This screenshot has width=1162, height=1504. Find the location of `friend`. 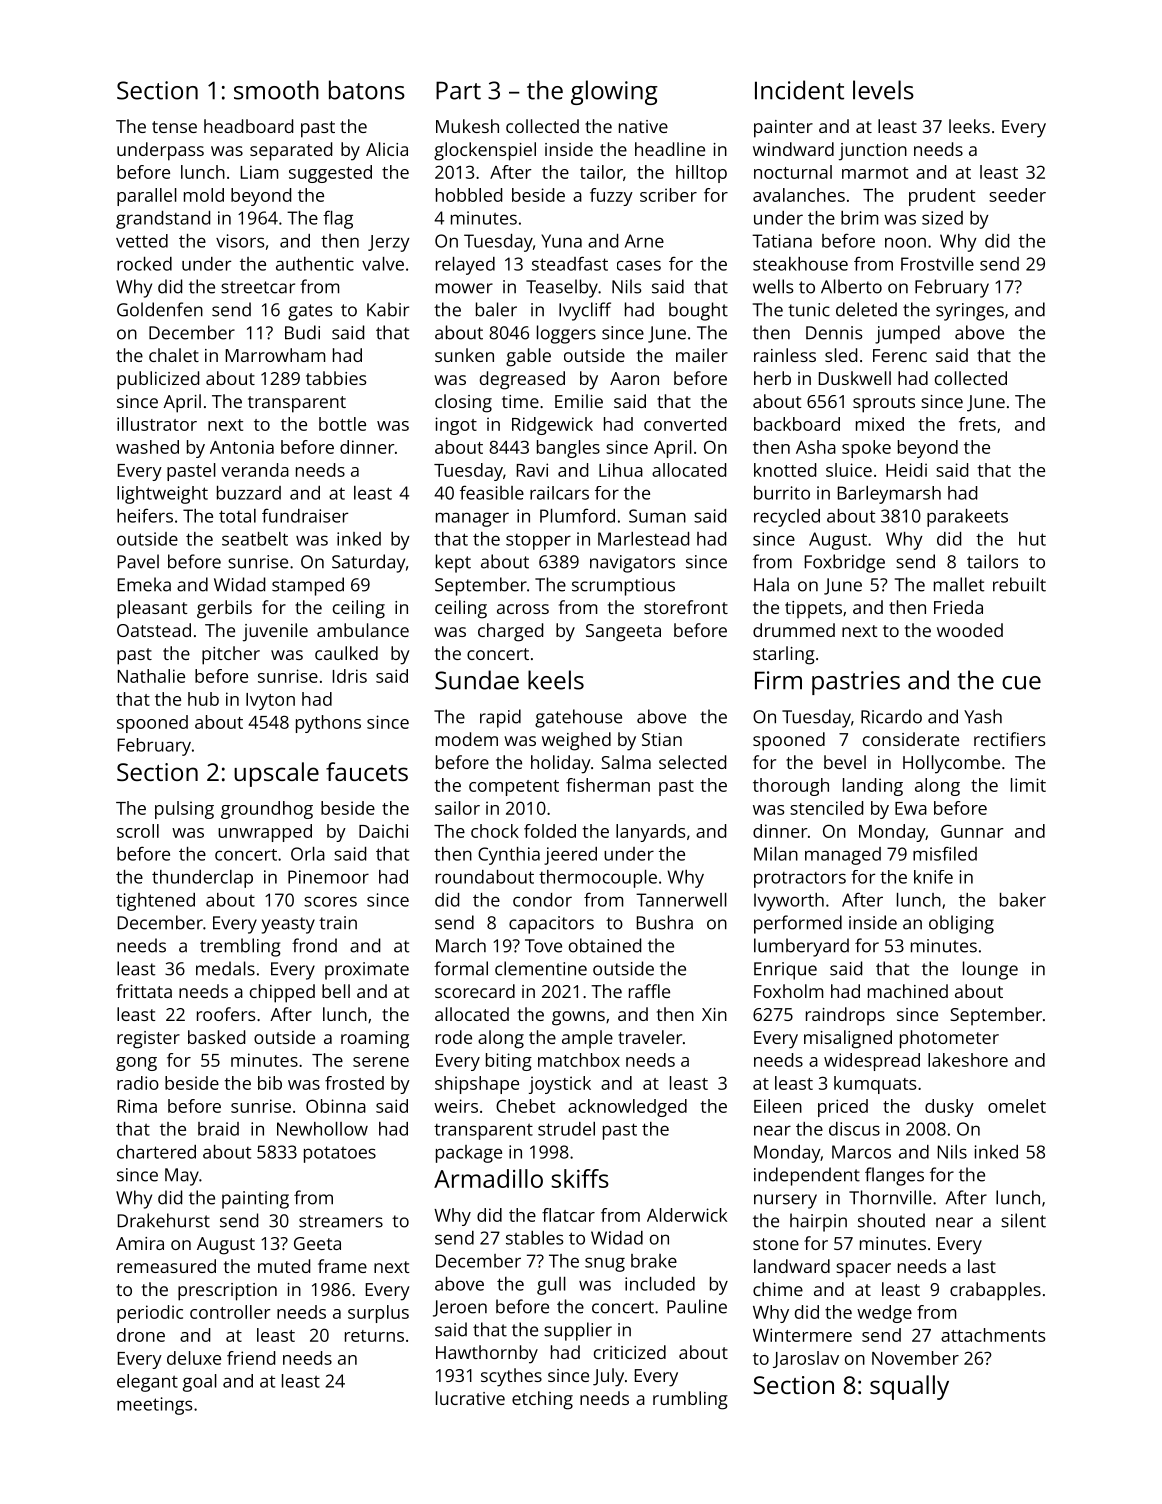

friend is located at coordinates (251, 1358).
